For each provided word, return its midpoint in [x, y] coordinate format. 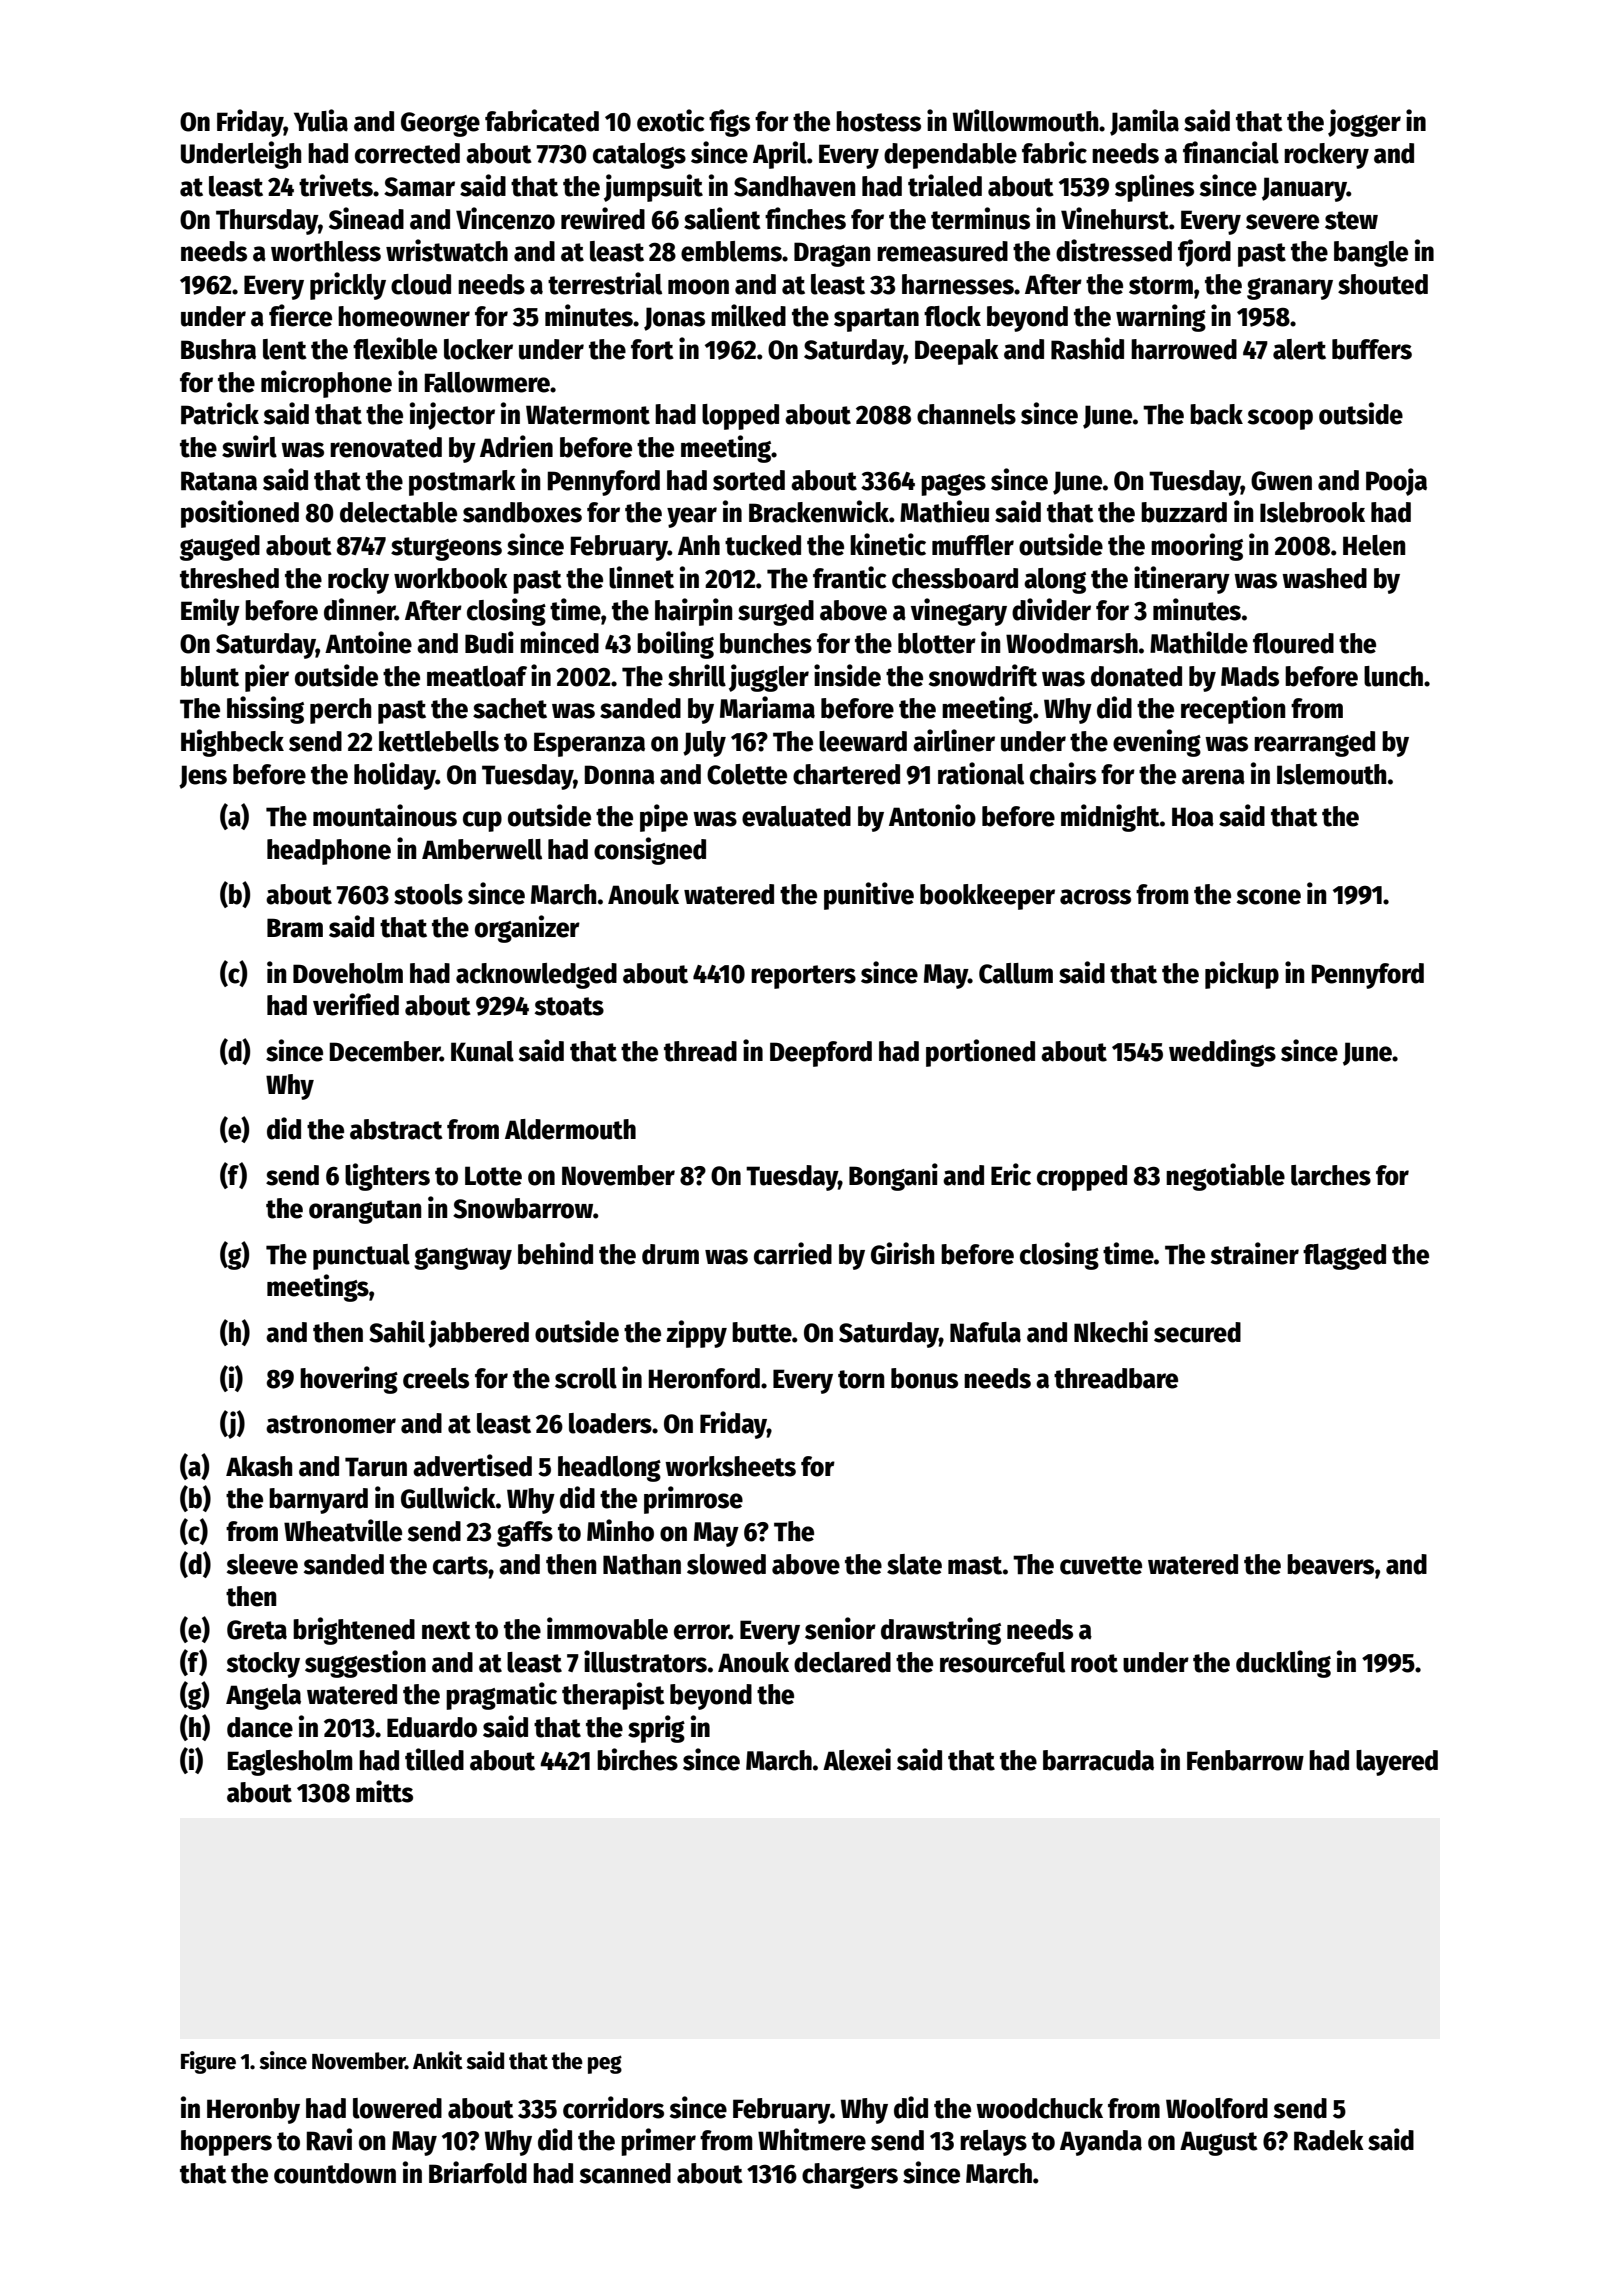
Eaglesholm [290, 1763]
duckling [1283, 1664]
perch [340, 711]
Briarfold [478, 2172]
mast [975, 1565]
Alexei [857, 1759]
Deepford [821, 1054]
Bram [295, 928]
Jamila [1144, 122]
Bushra [218, 349]
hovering [349, 1380]
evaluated [796, 816]
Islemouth [1331, 774]
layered [1397, 1763]
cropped [1082, 1178]
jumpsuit [653, 188]
